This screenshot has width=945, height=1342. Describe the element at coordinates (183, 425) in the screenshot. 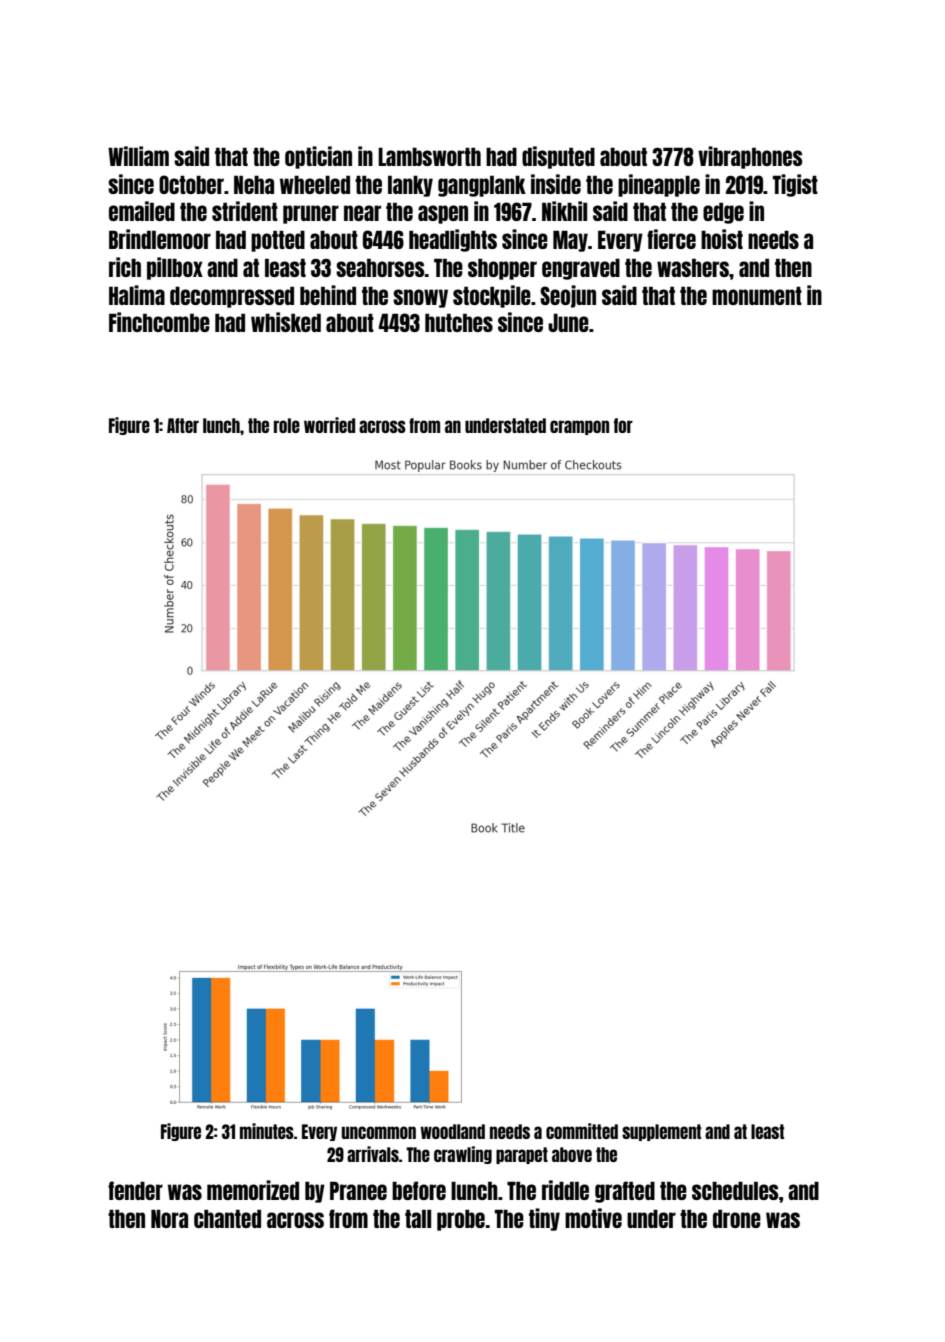

I see `After` at that location.
